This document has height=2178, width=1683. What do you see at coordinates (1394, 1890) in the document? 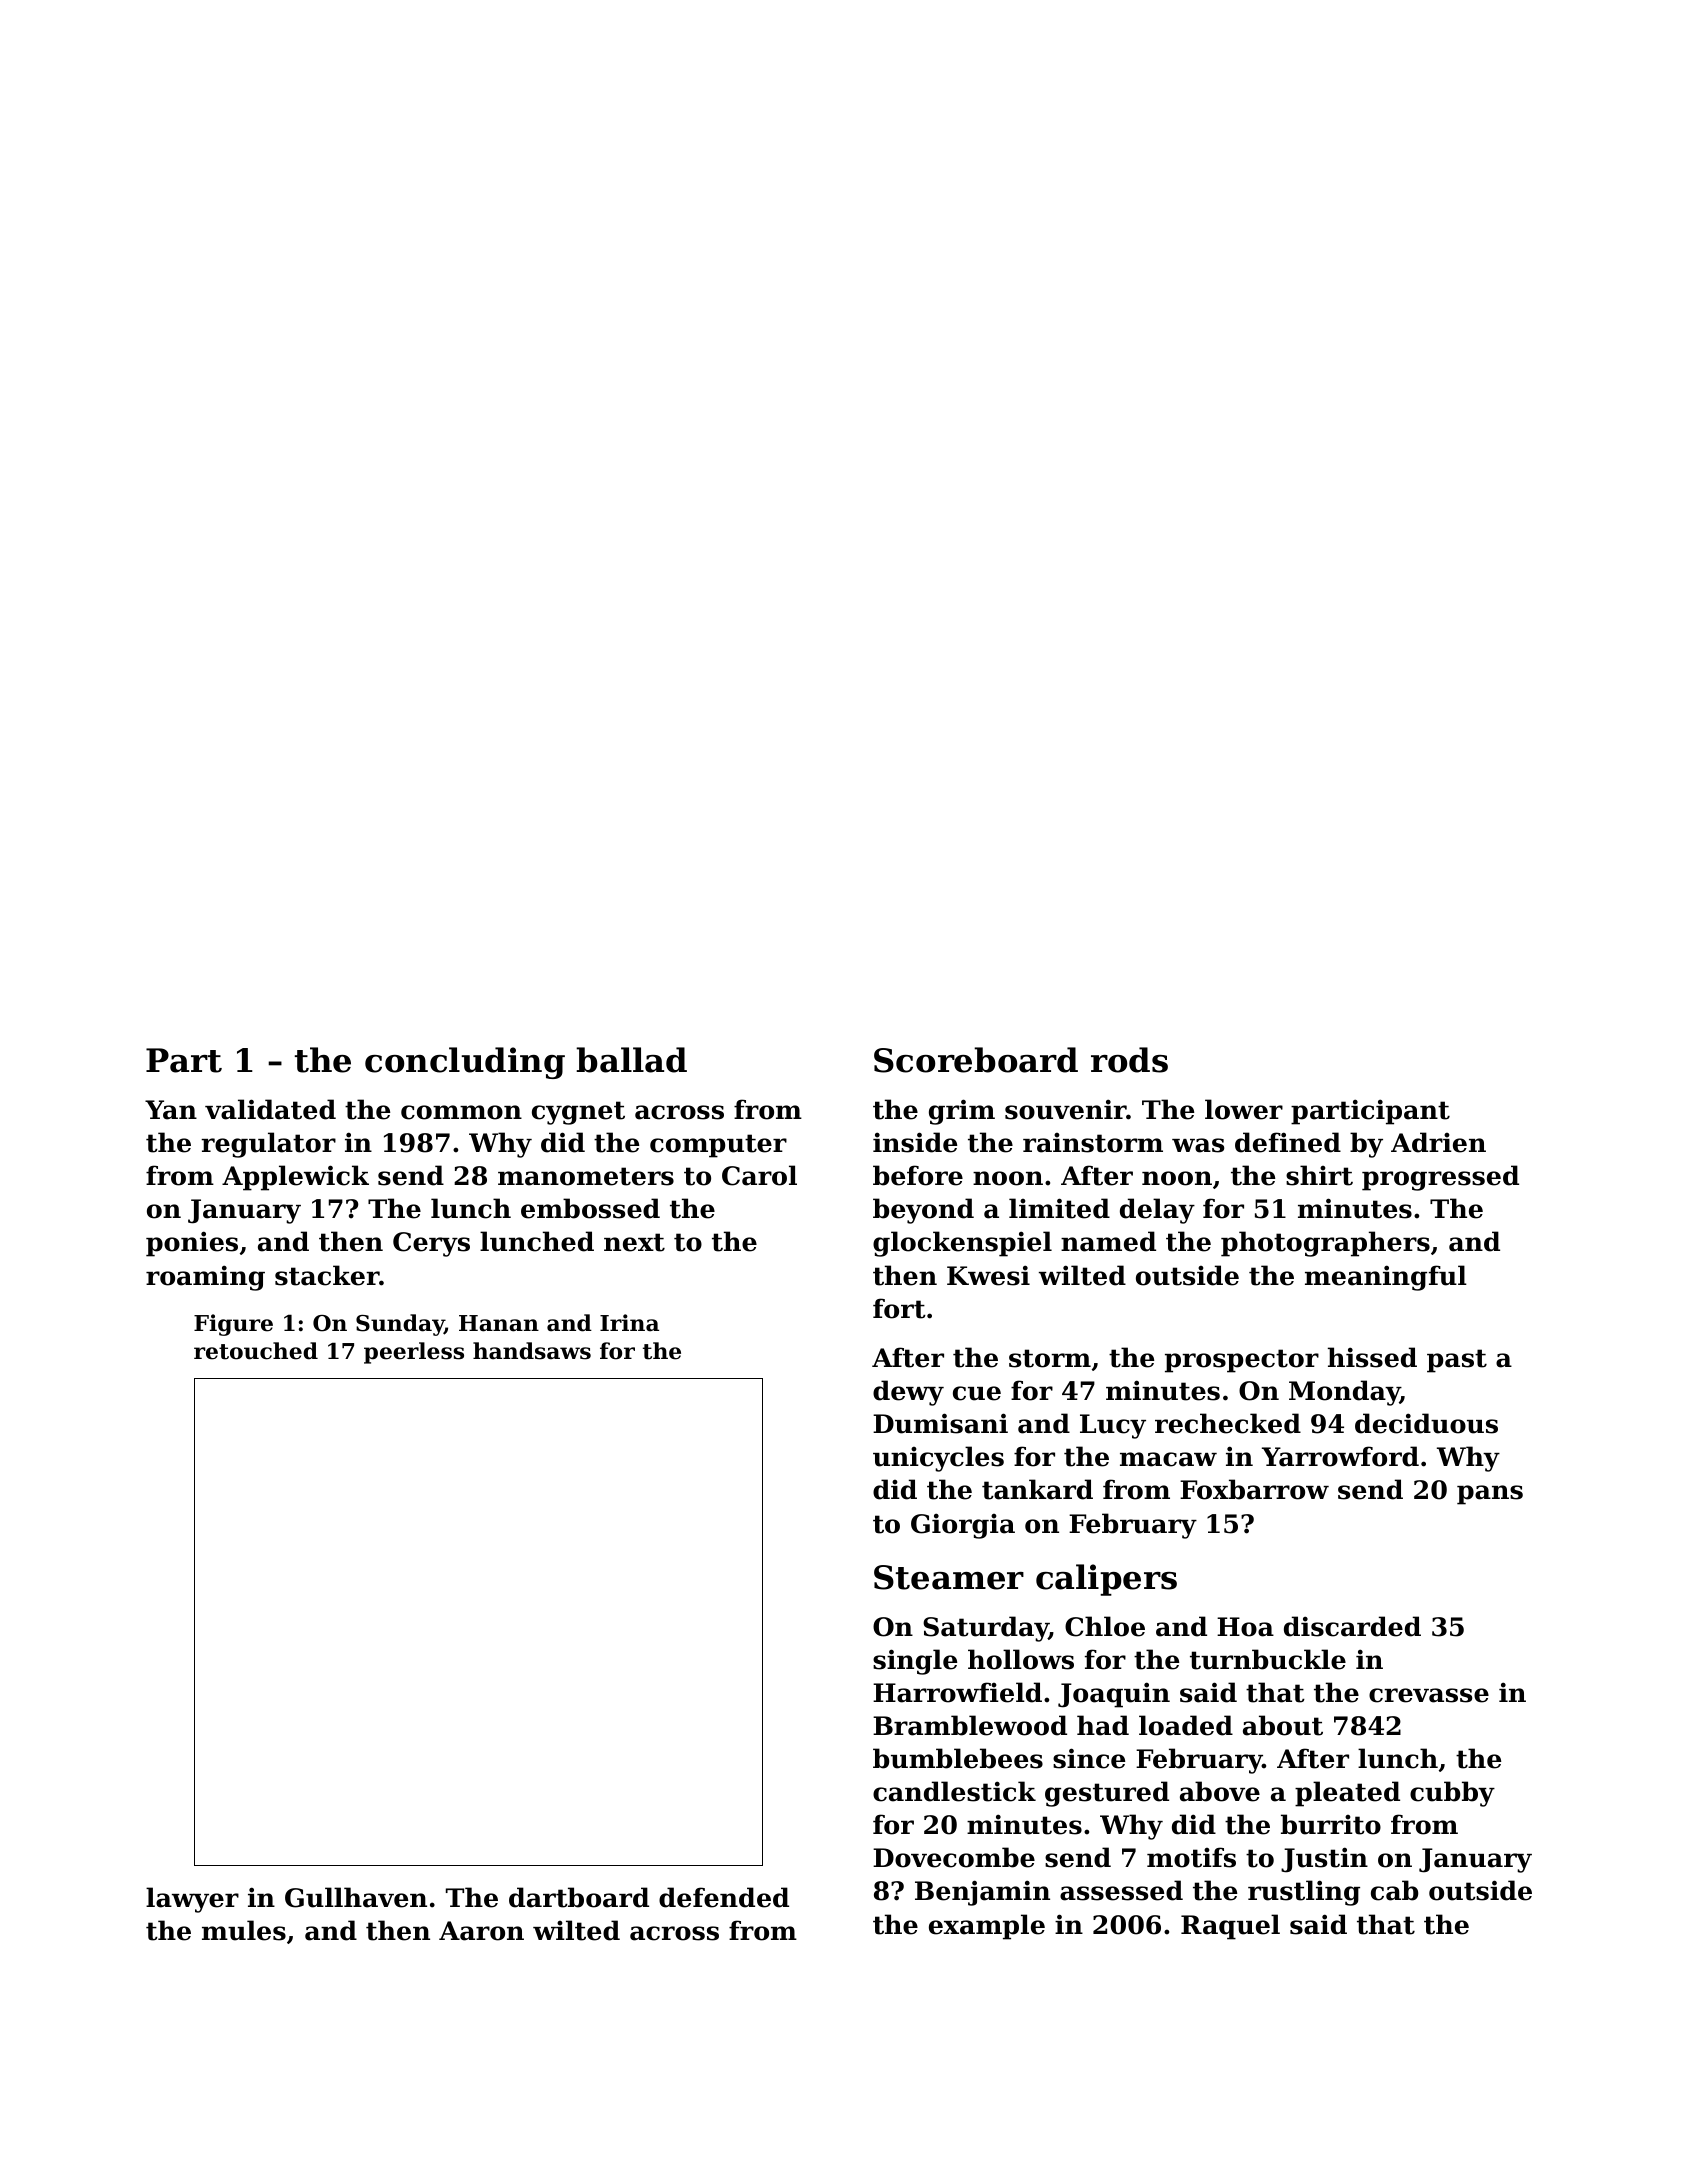
I see `cab` at bounding box center [1394, 1890].
